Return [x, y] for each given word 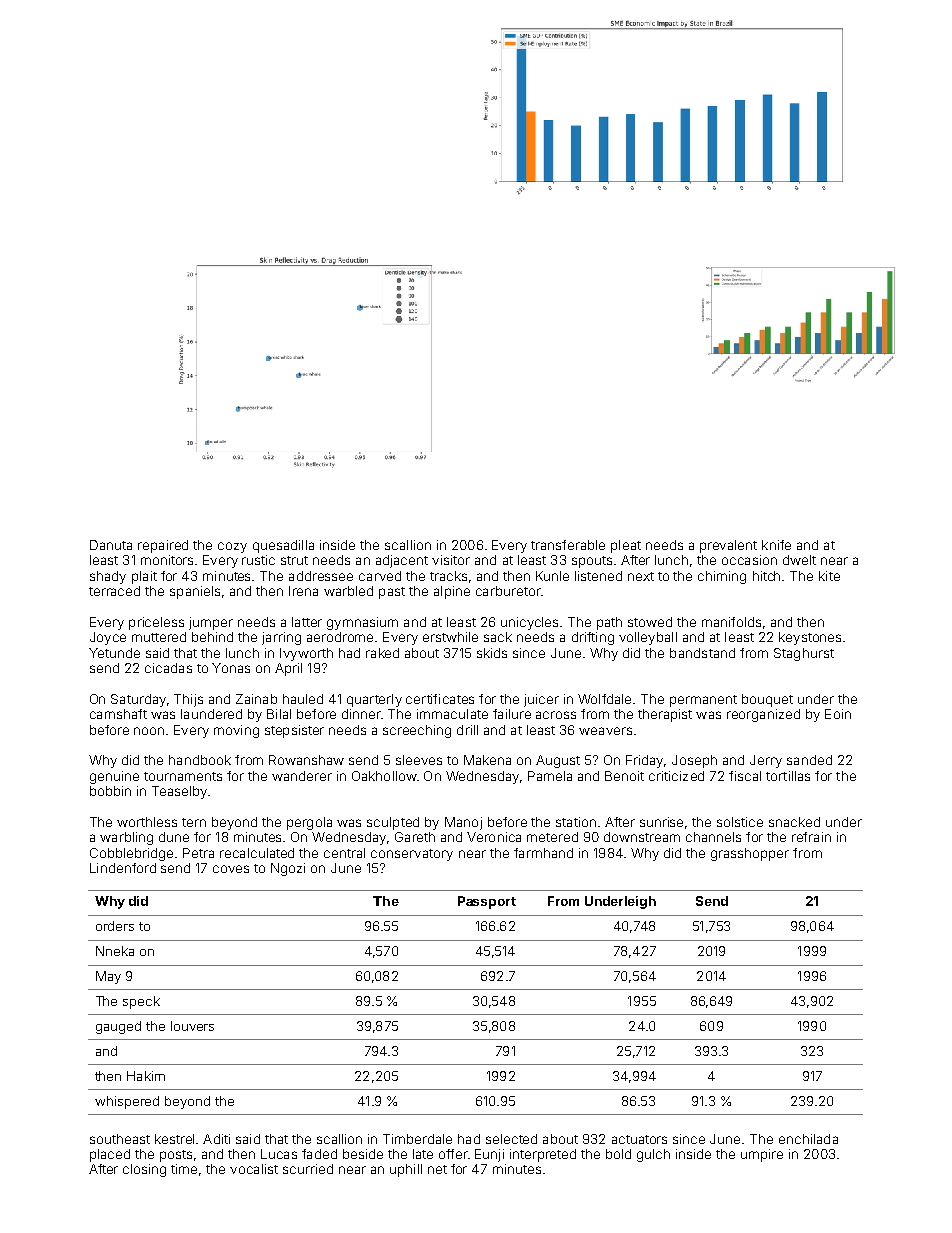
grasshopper [750, 854]
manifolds [731, 622]
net [437, 1169]
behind [212, 637]
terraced [114, 591]
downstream [642, 837]
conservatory [412, 855]
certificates [440, 699]
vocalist [254, 1169]
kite [829, 576]
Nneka [115, 951]
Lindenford [123, 868]
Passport [487, 902]
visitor [451, 560]
